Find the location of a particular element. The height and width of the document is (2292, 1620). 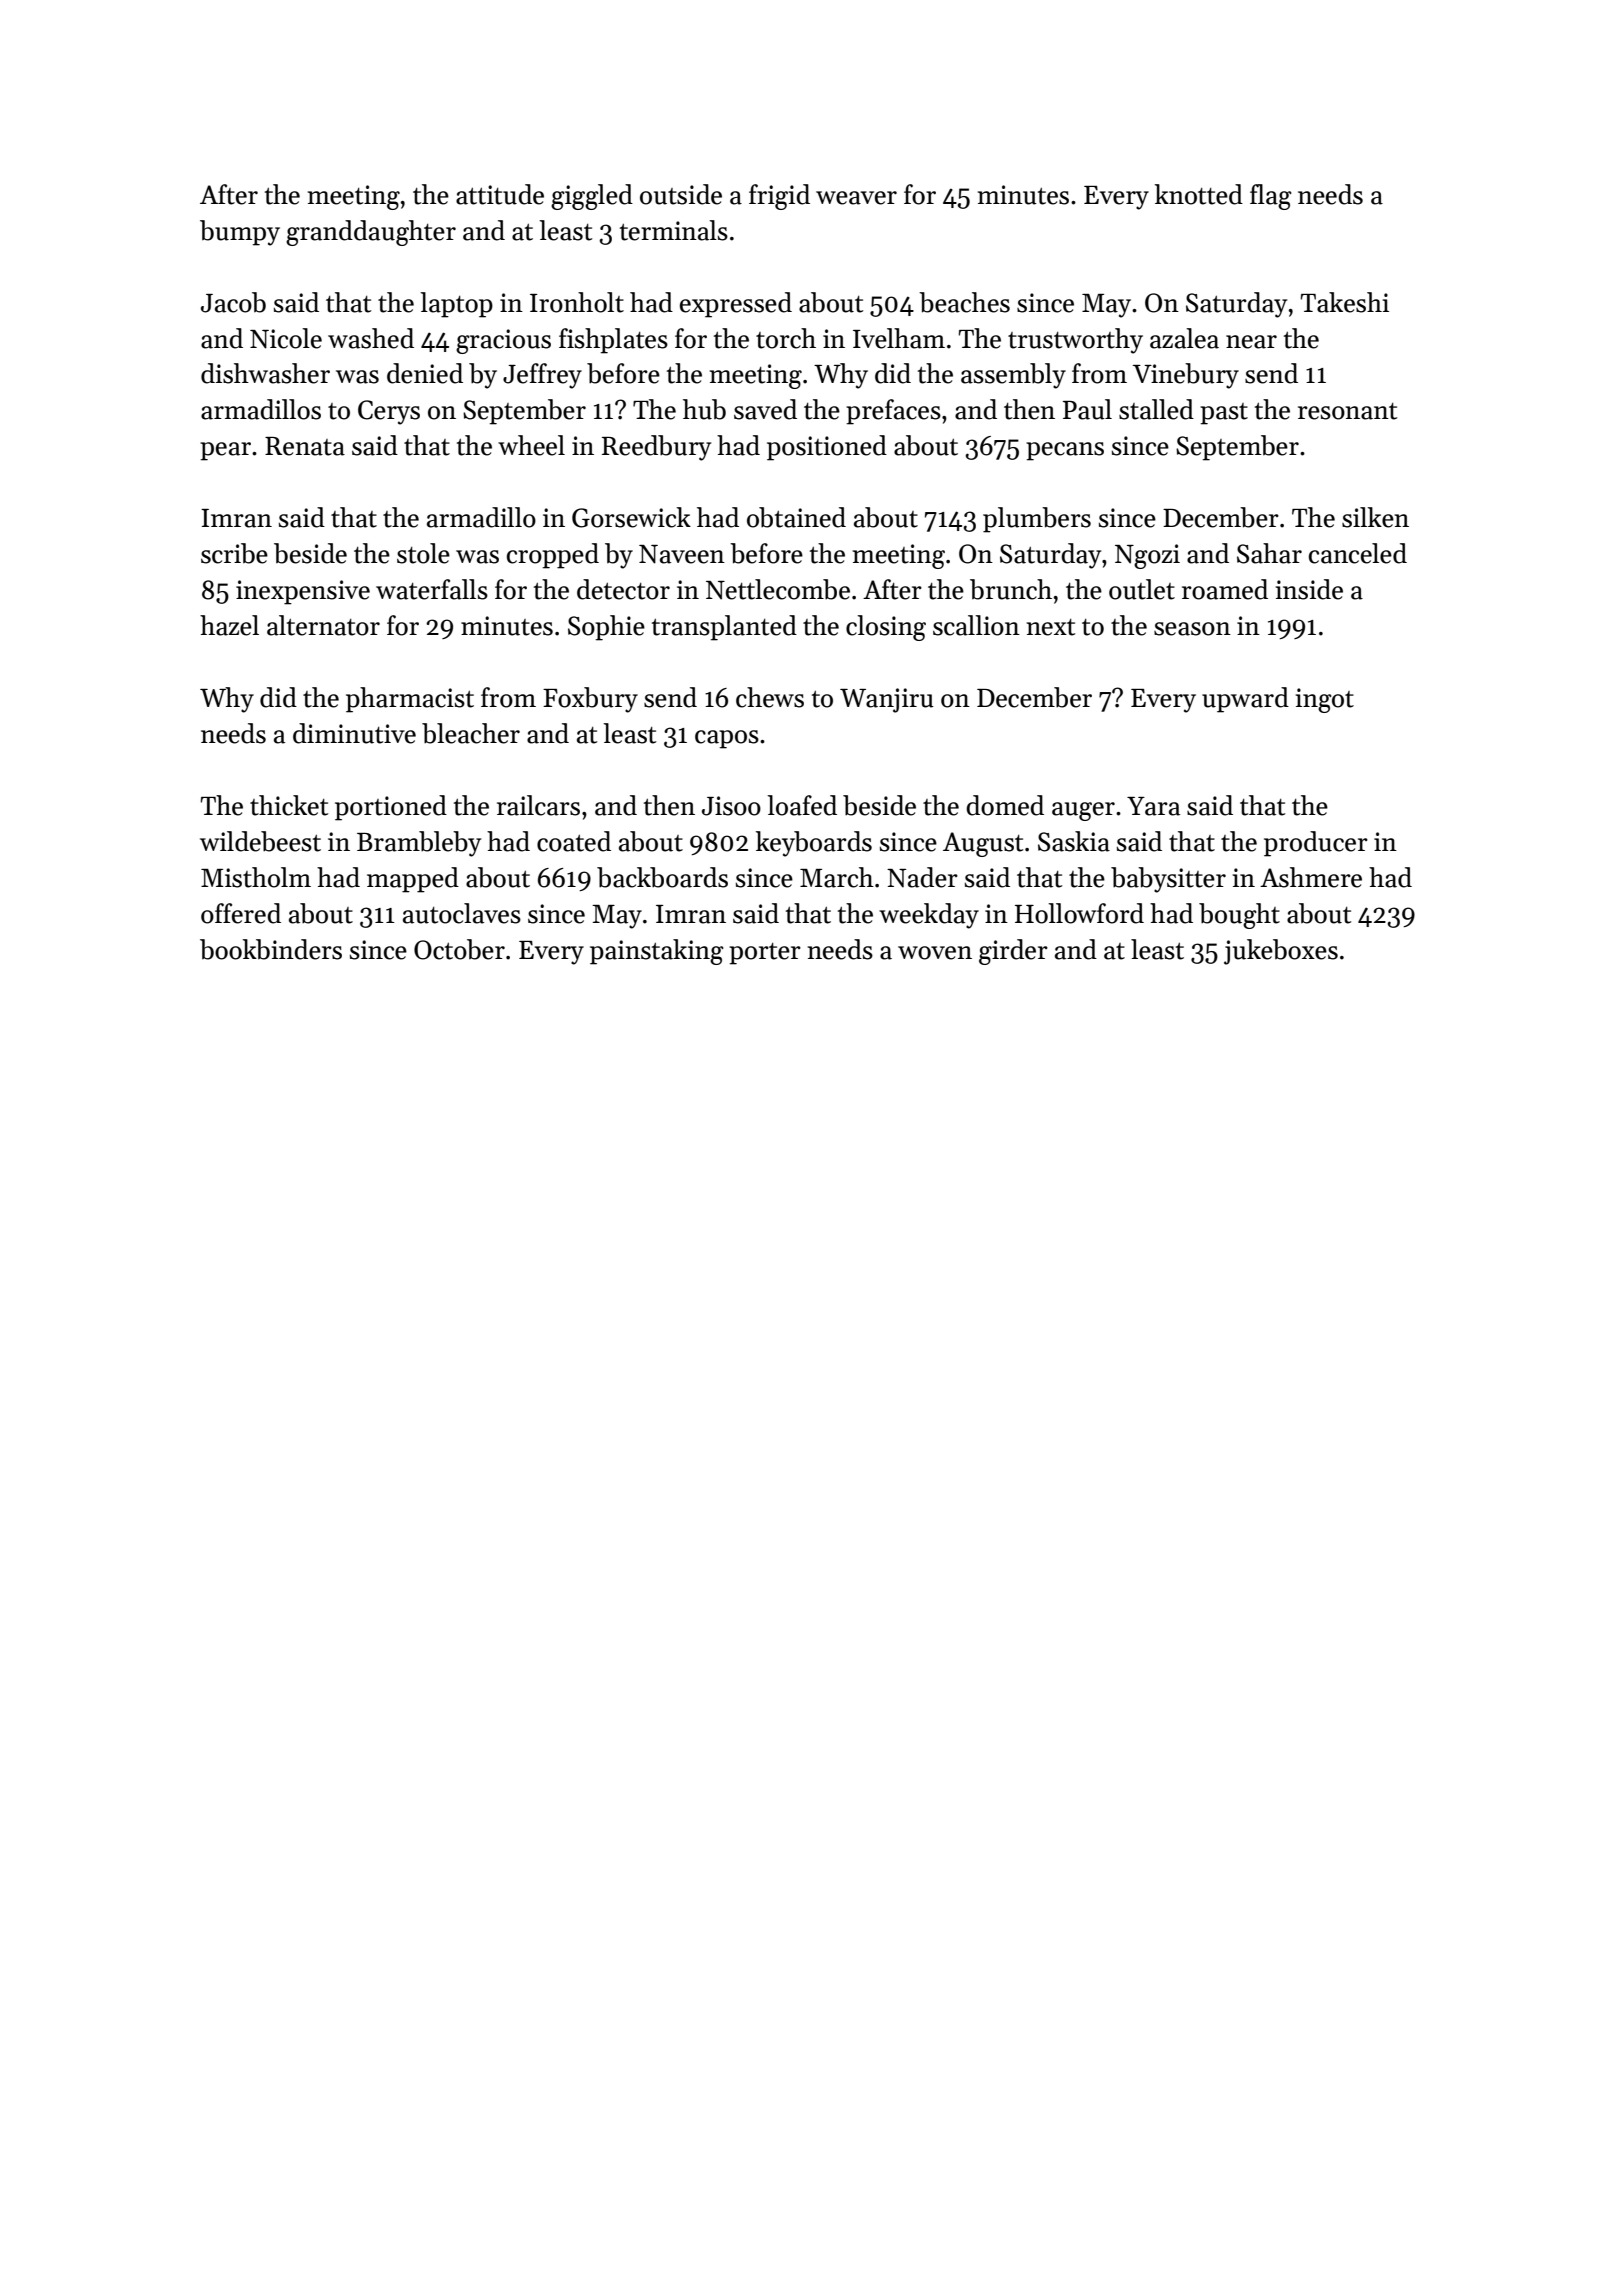

attitude is located at coordinates (500, 194).
